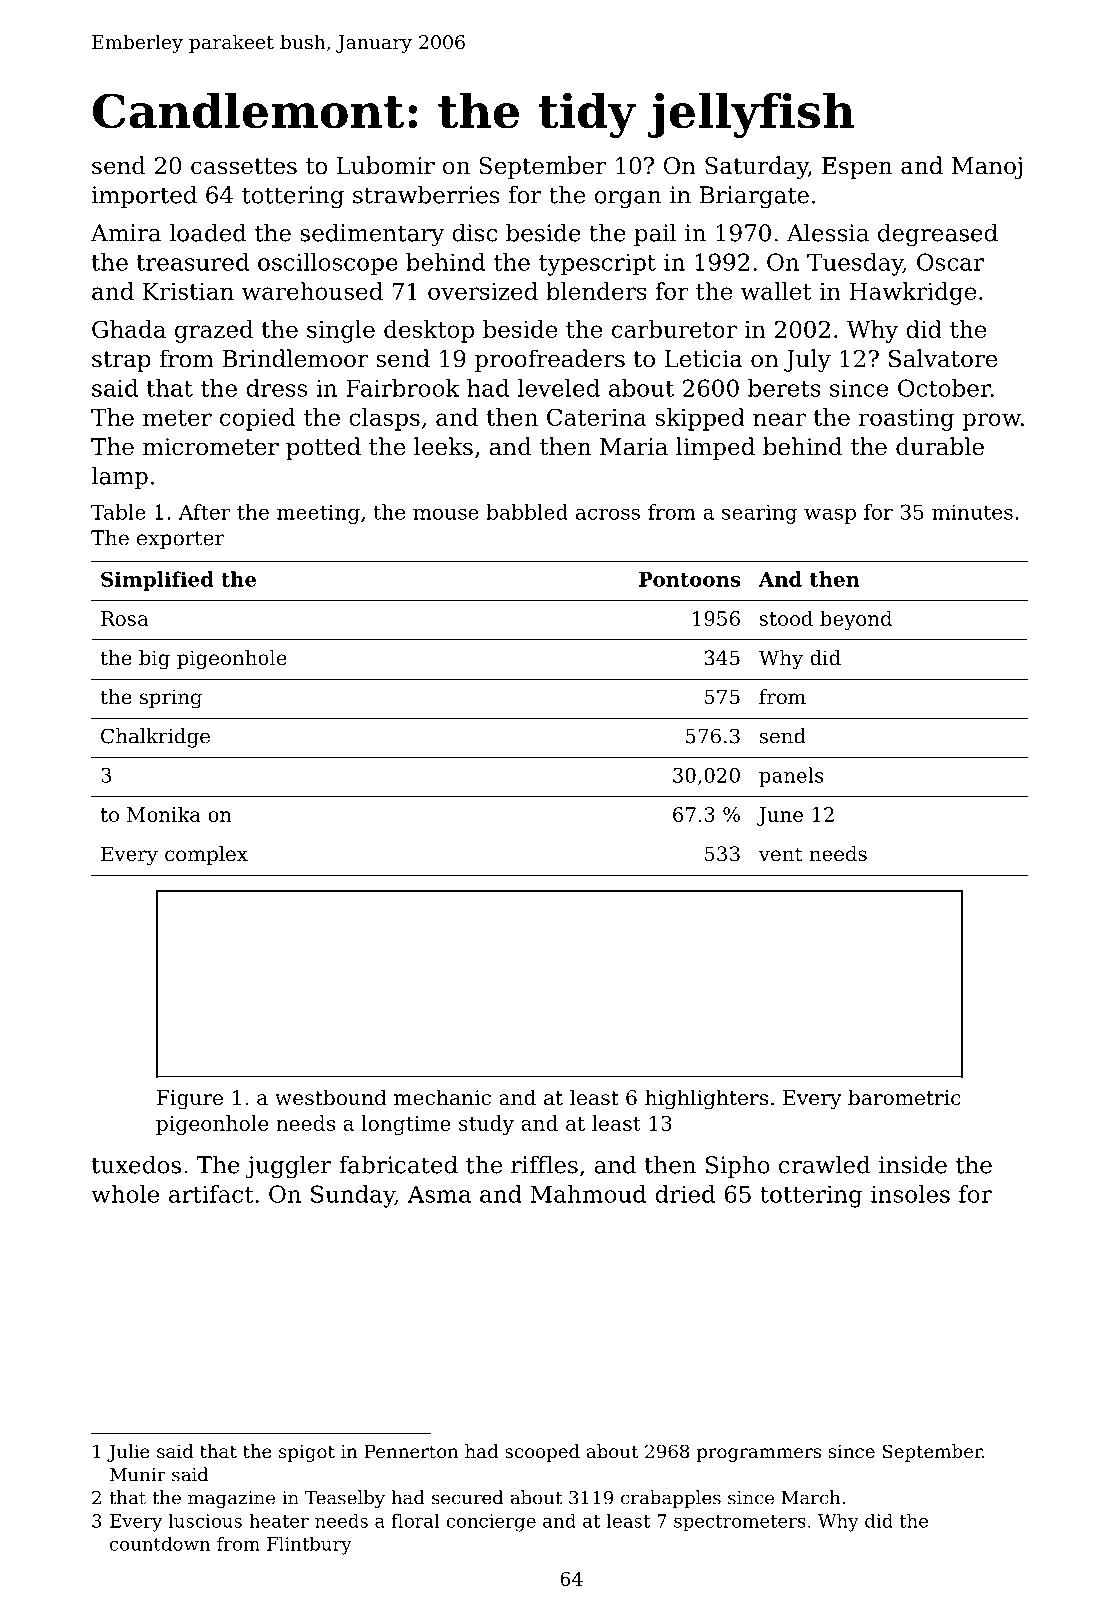 This screenshot has width=1119, height=1621. Describe the element at coordinates (443, 446) in the screenshot. I see `leeks` at that location.
